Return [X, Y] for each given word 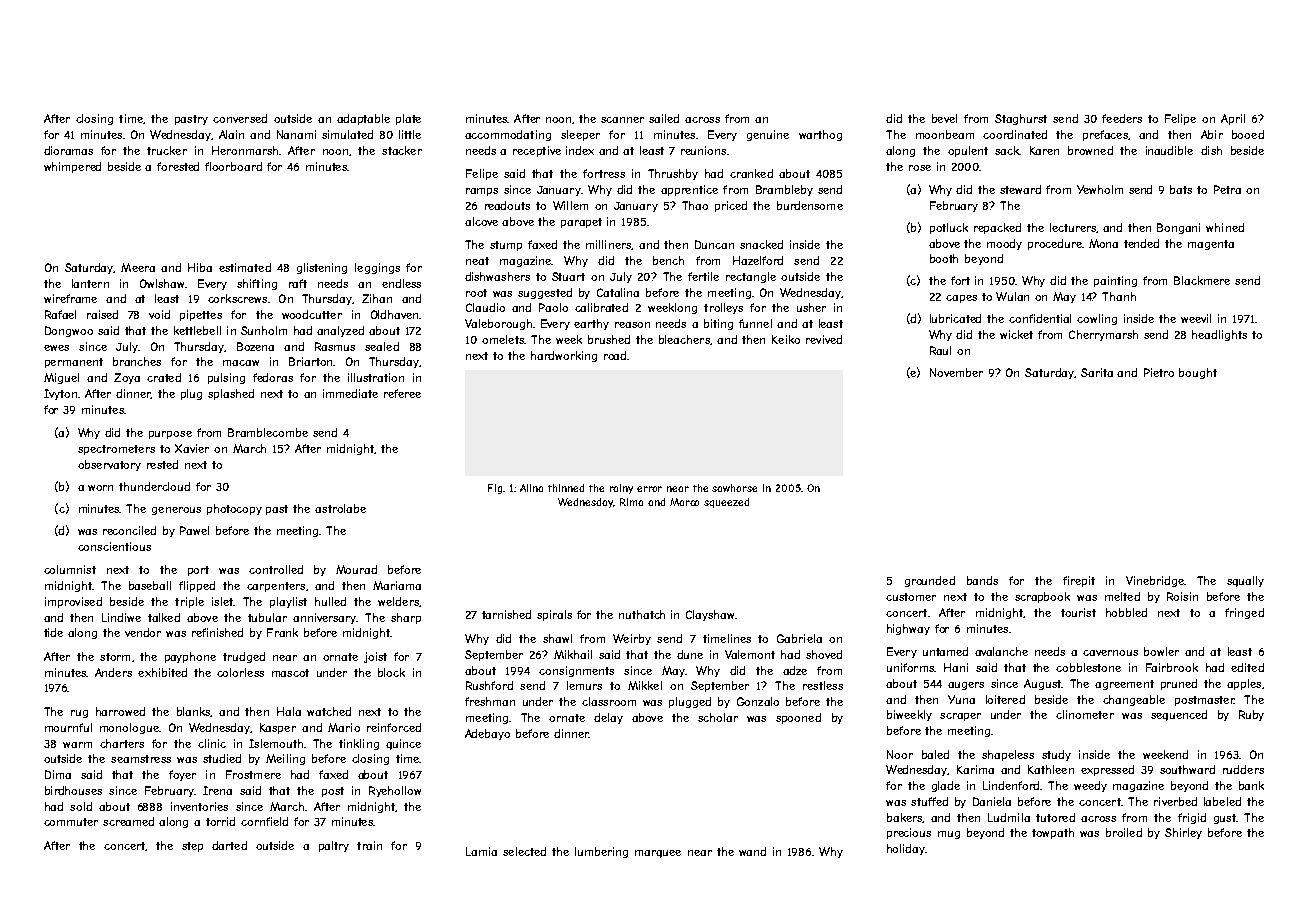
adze [795, 670]
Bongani [1178, 228]
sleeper [580, 135]
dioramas [68, 150]
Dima [58, 774]
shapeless [1008, 755]
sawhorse [734, 488]
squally [1245, 581]
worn [100, 488]
